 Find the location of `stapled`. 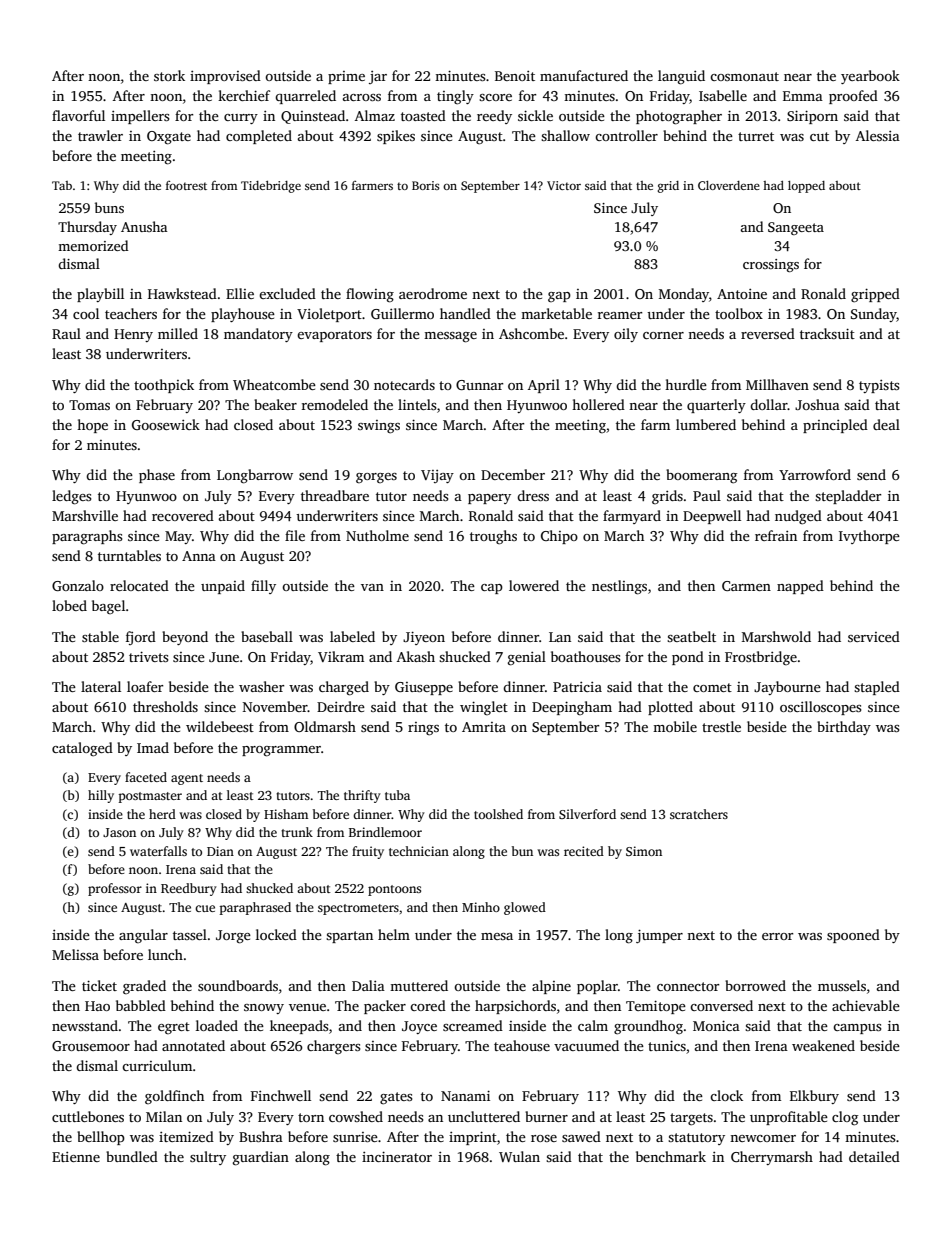

stapled is located at coordinates (877, 688).
